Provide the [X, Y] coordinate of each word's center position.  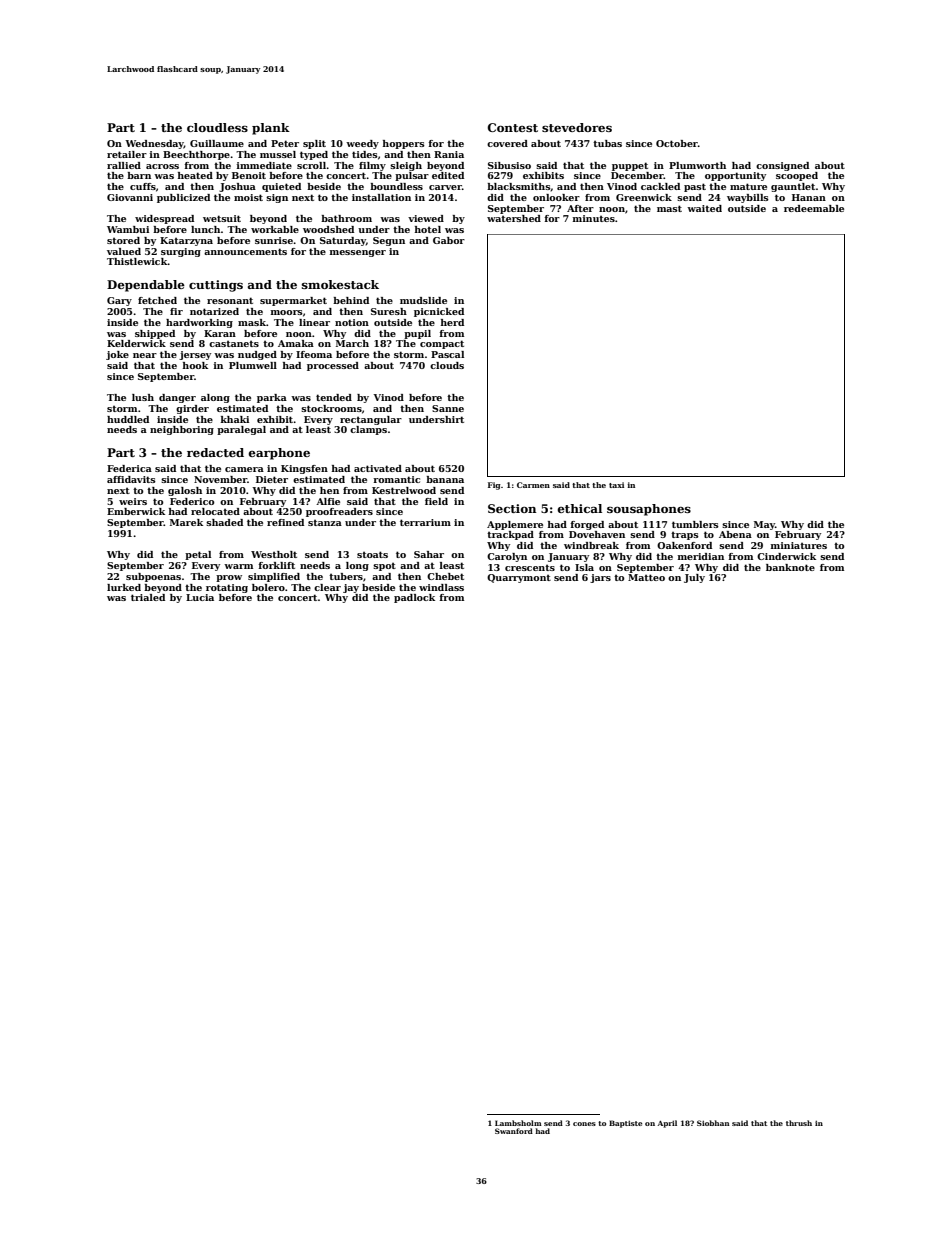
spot [384, 566]
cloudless [217, 127]
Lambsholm [518, 1123]
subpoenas [153, 577]
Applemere [515, 525]
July [694, 578]
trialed [148, 597]
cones [584, 1124]
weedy [362, 144]
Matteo [646, 577]
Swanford [514, 1131]
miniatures [799, 545]
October [677, 143]
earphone [279, 454]
